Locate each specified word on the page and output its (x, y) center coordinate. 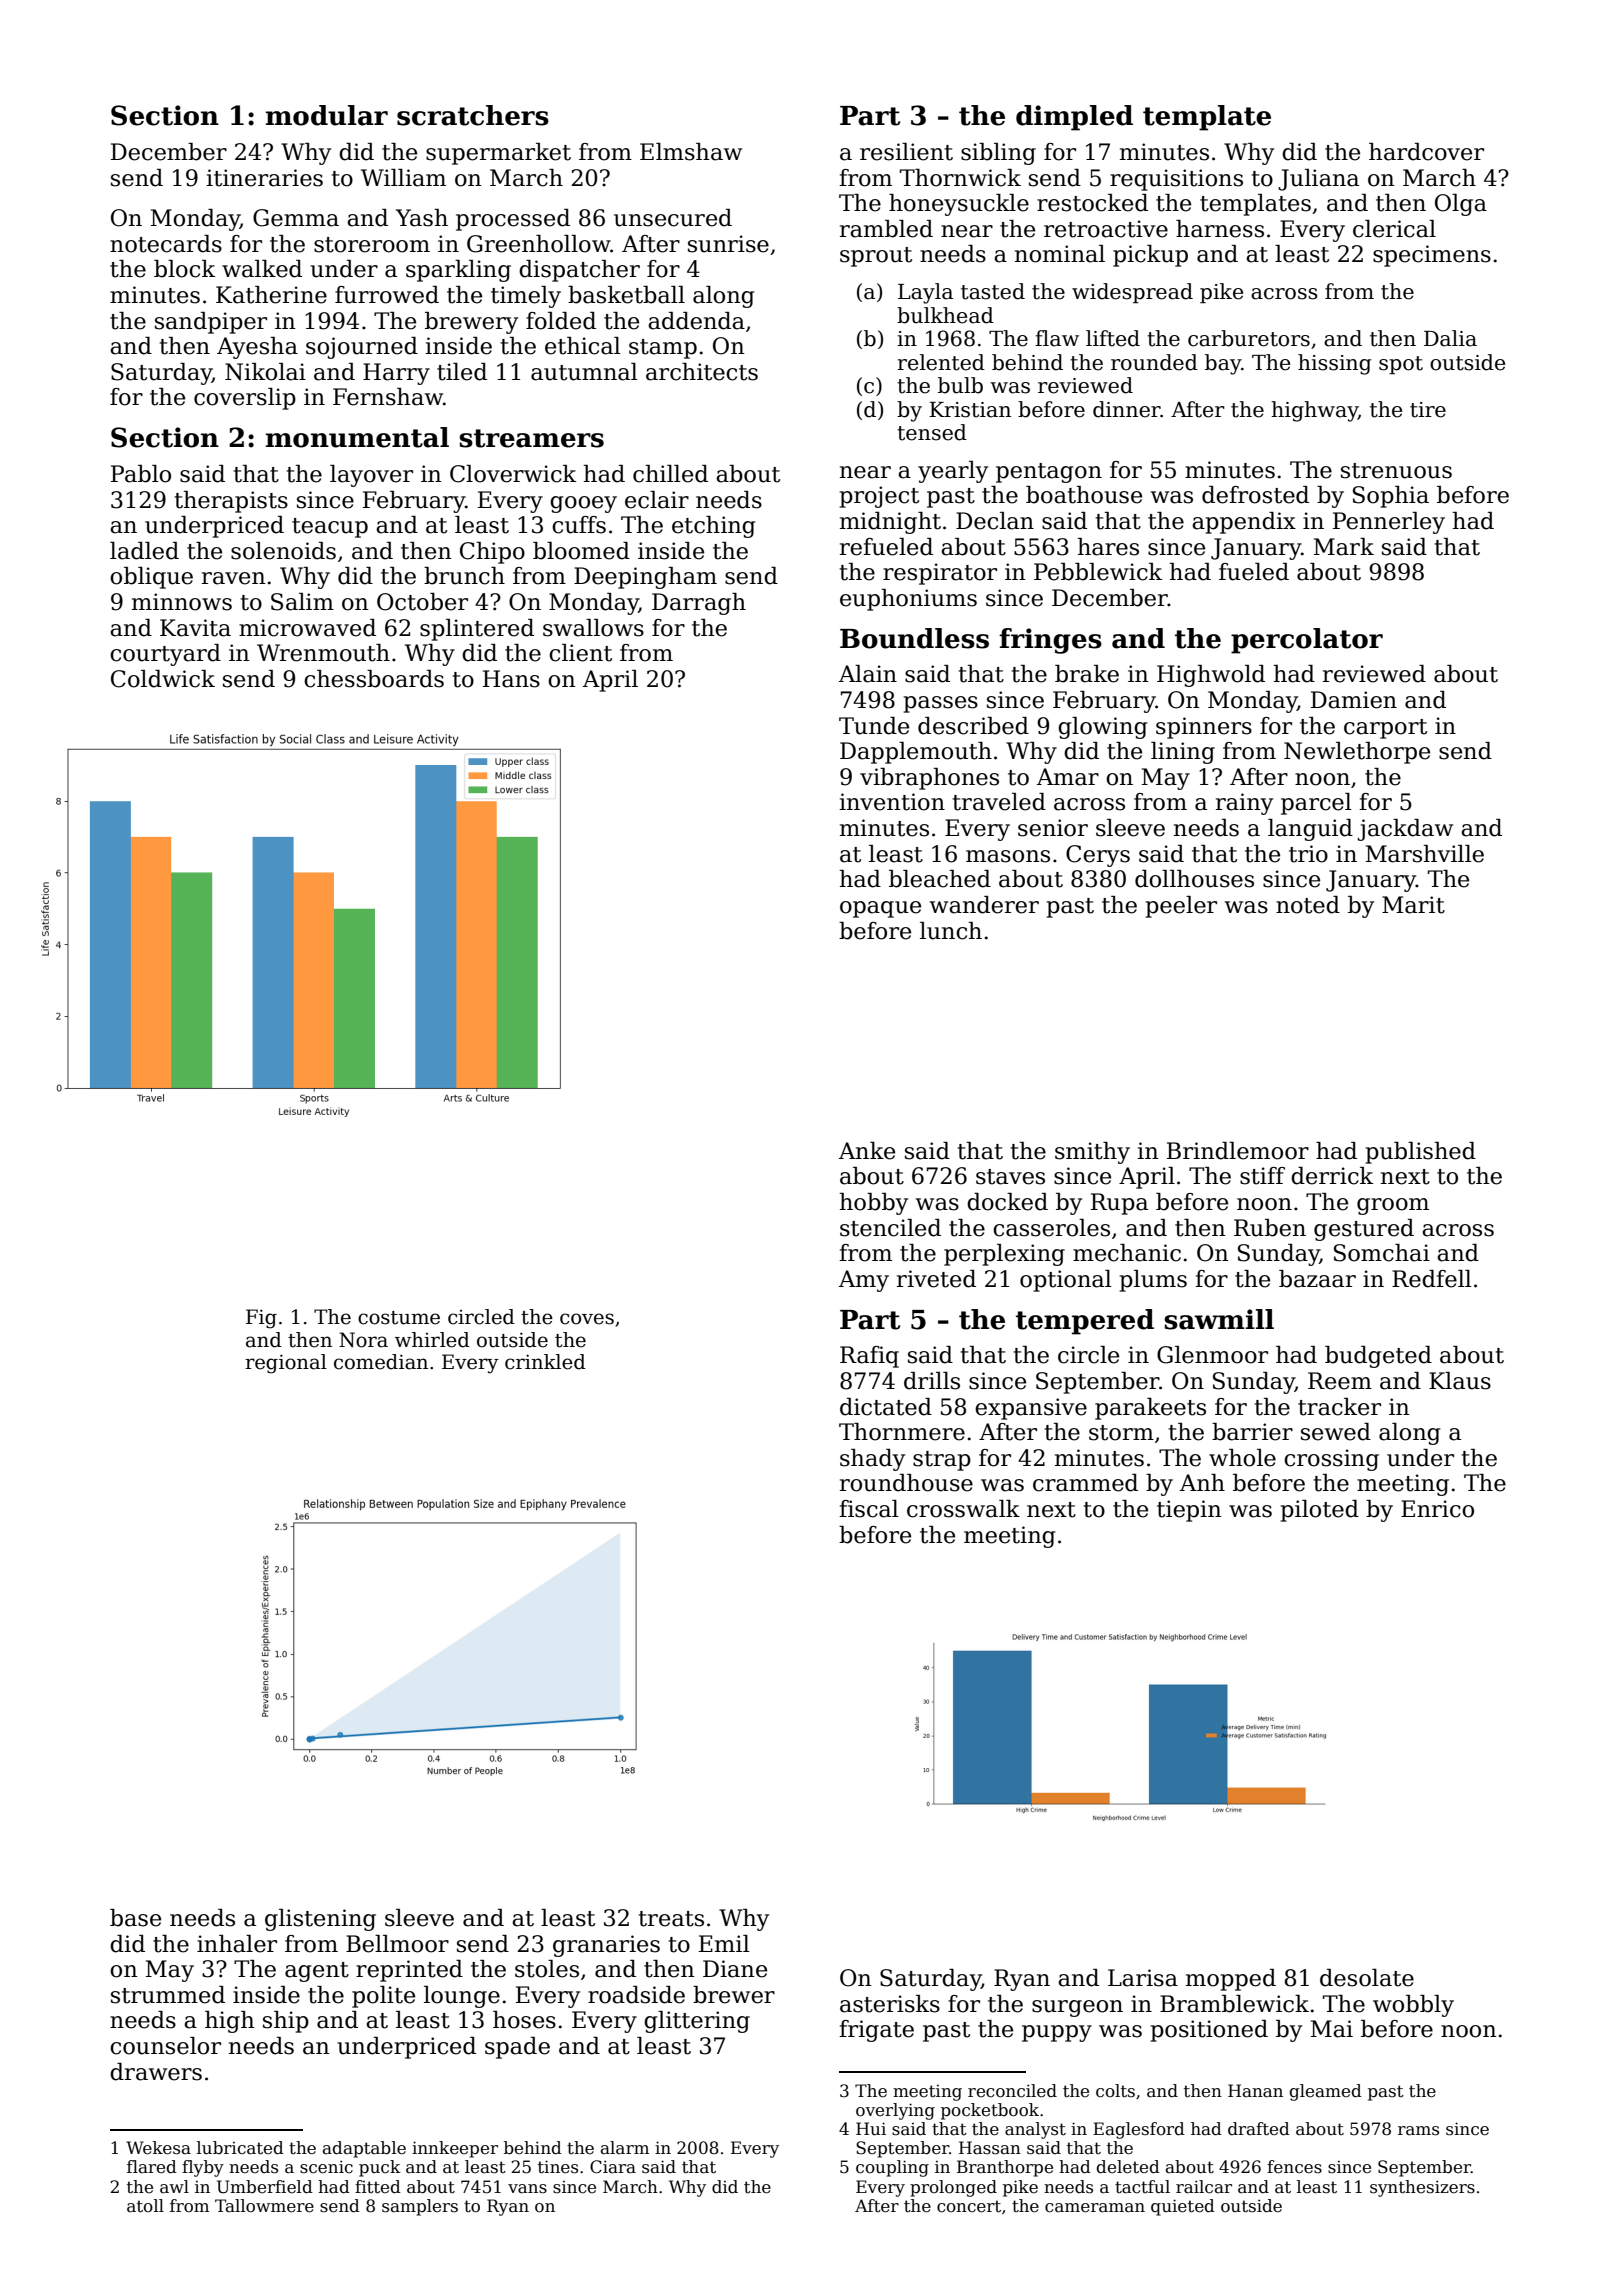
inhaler (237, 1944)
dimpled (1074, 118)
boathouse (1084, 495)
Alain (868, 674)
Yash (422, 218)
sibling (998, 154)
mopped (1231, 1980)
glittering (697, 2022)
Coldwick (163, 679)
